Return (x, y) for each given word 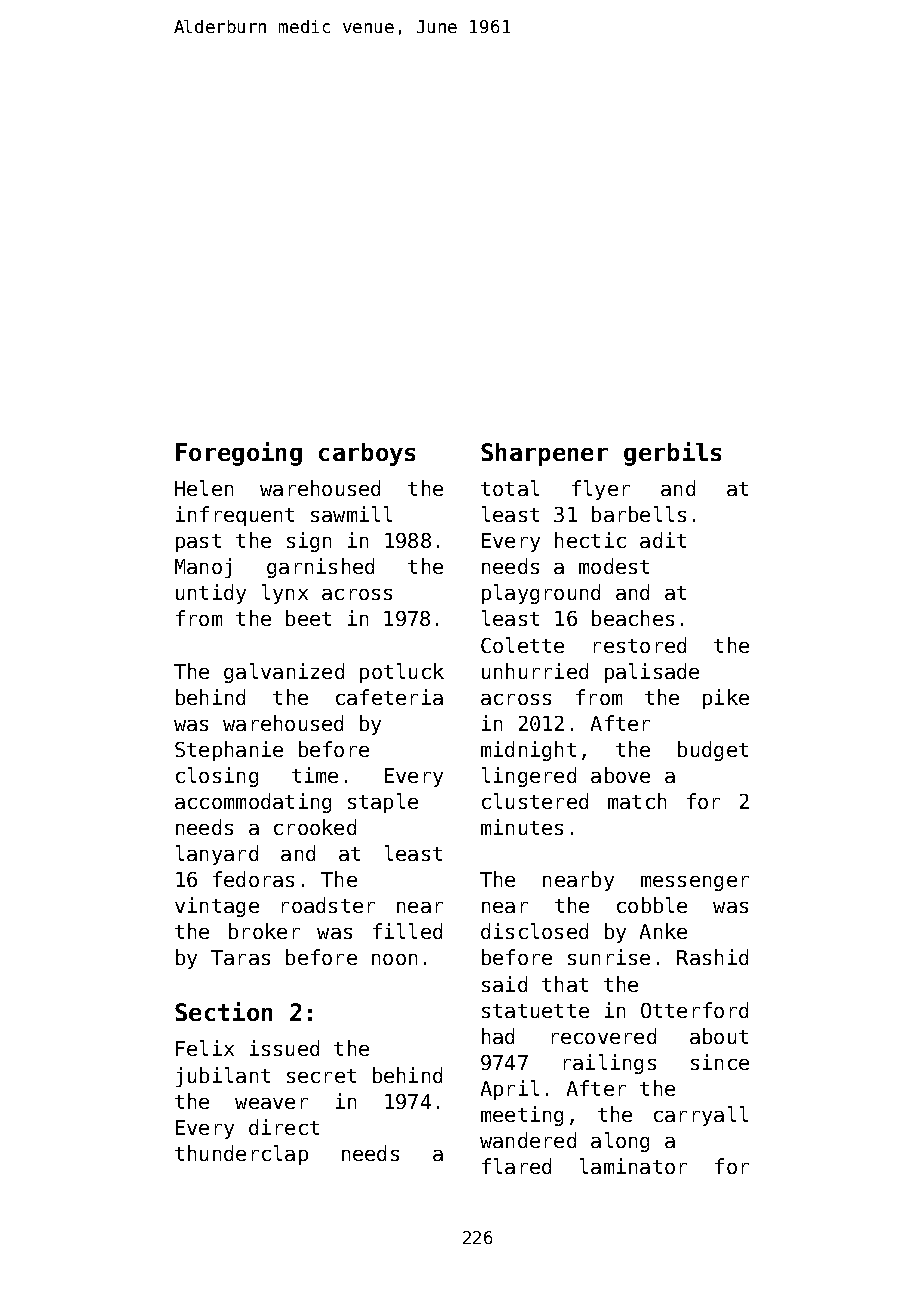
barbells (639, 514)
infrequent (235, 516)
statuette (535, 1011)
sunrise (609, 957)
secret (321, 1076)
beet (308, 618)
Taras (240, 957)
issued (284, 1048)
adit (663, 540)
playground (541, 594)
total (510, 488)
